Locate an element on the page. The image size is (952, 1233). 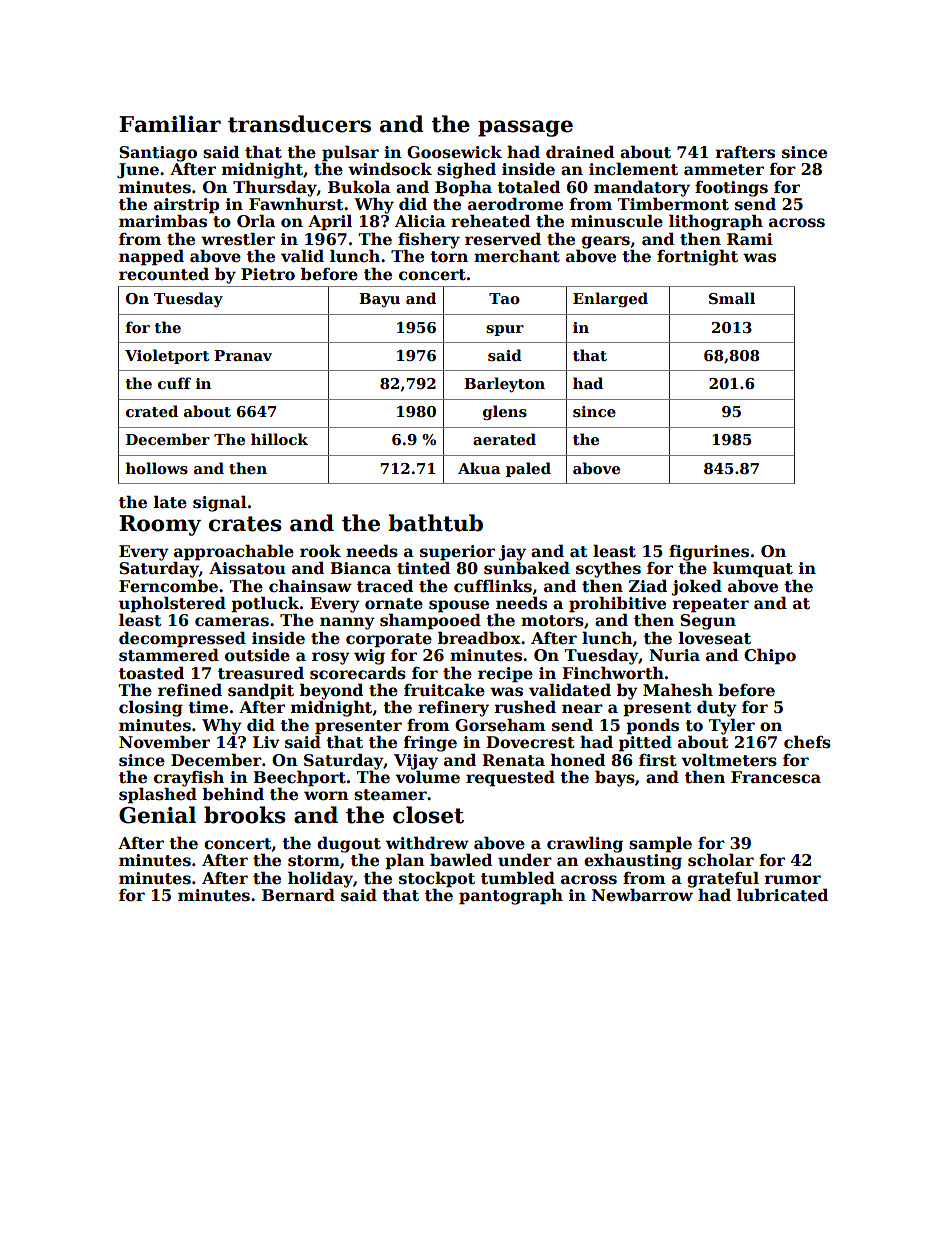
Francesca is located at coordinates (776, 777).
